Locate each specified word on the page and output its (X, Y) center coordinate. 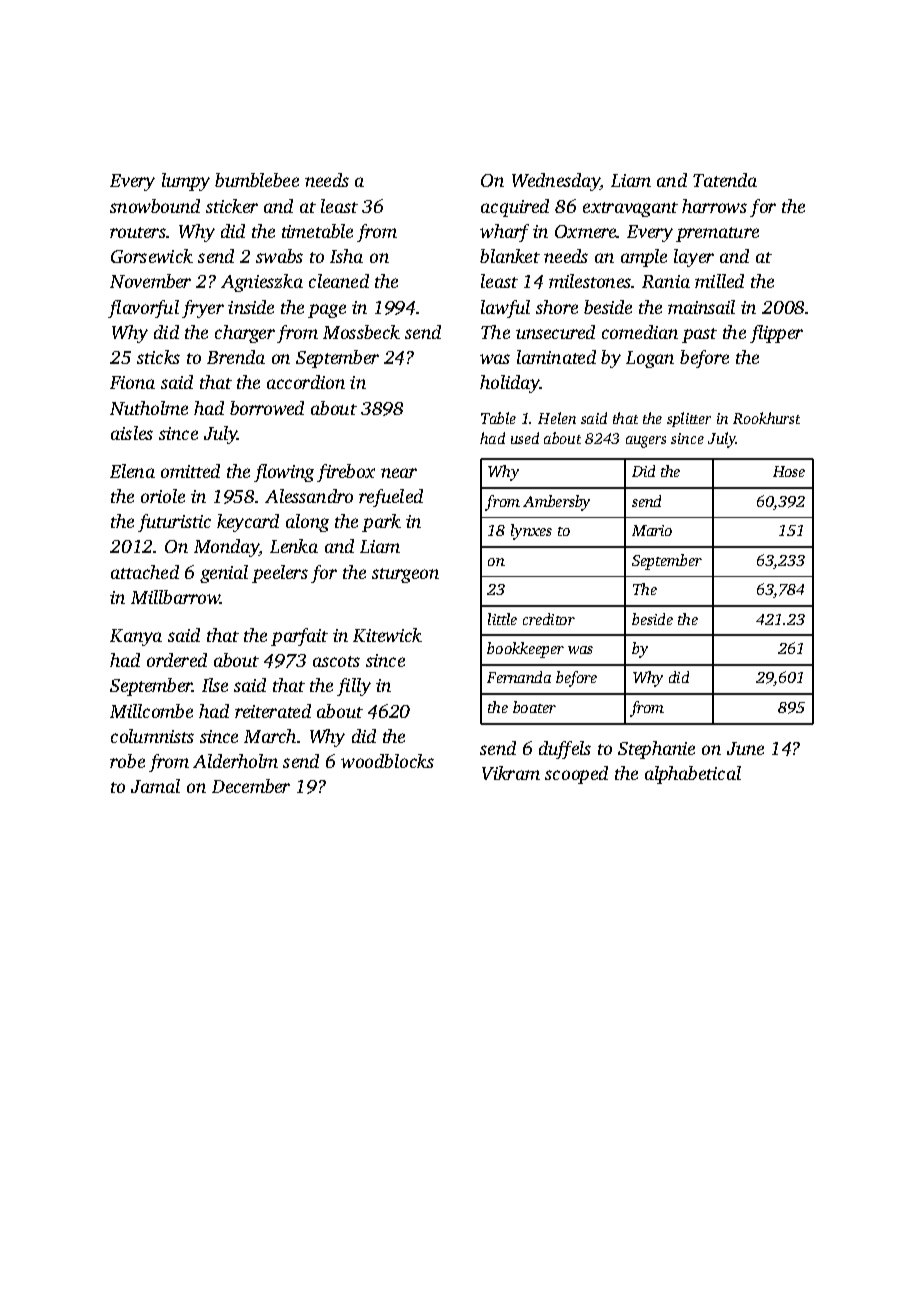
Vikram (511, 773)
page (327, 311)
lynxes (531, 532)
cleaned (339, 281)
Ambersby (556, 503)
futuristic (174, 523)
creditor (549, 619)
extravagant (630, 209)
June (745, 748)
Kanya (136, 637)
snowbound (155, 206)
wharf (504, 233)
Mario (652, 530)
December (251, 786)
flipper (776, 334)
